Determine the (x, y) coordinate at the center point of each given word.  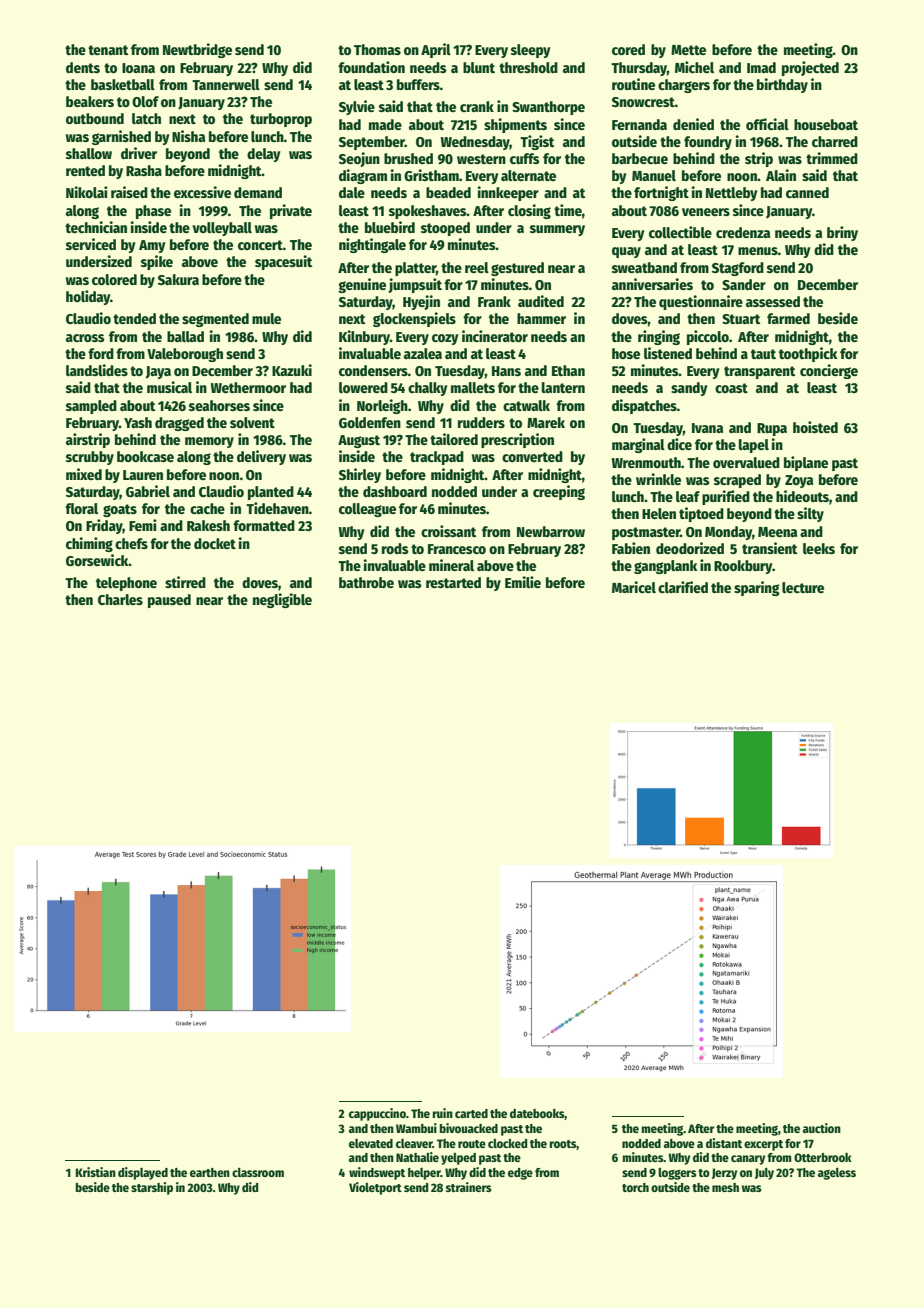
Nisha (188, 136)
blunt (479, 67)
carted (471, 1113)
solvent (252, 422)
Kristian (96, 1172)
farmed (788, 318)
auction (822, 1128)
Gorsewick (97, 560)
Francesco (457, 549)
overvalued (746, 462)
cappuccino (377, 1114)
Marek (546, 422)
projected (810, 68)
